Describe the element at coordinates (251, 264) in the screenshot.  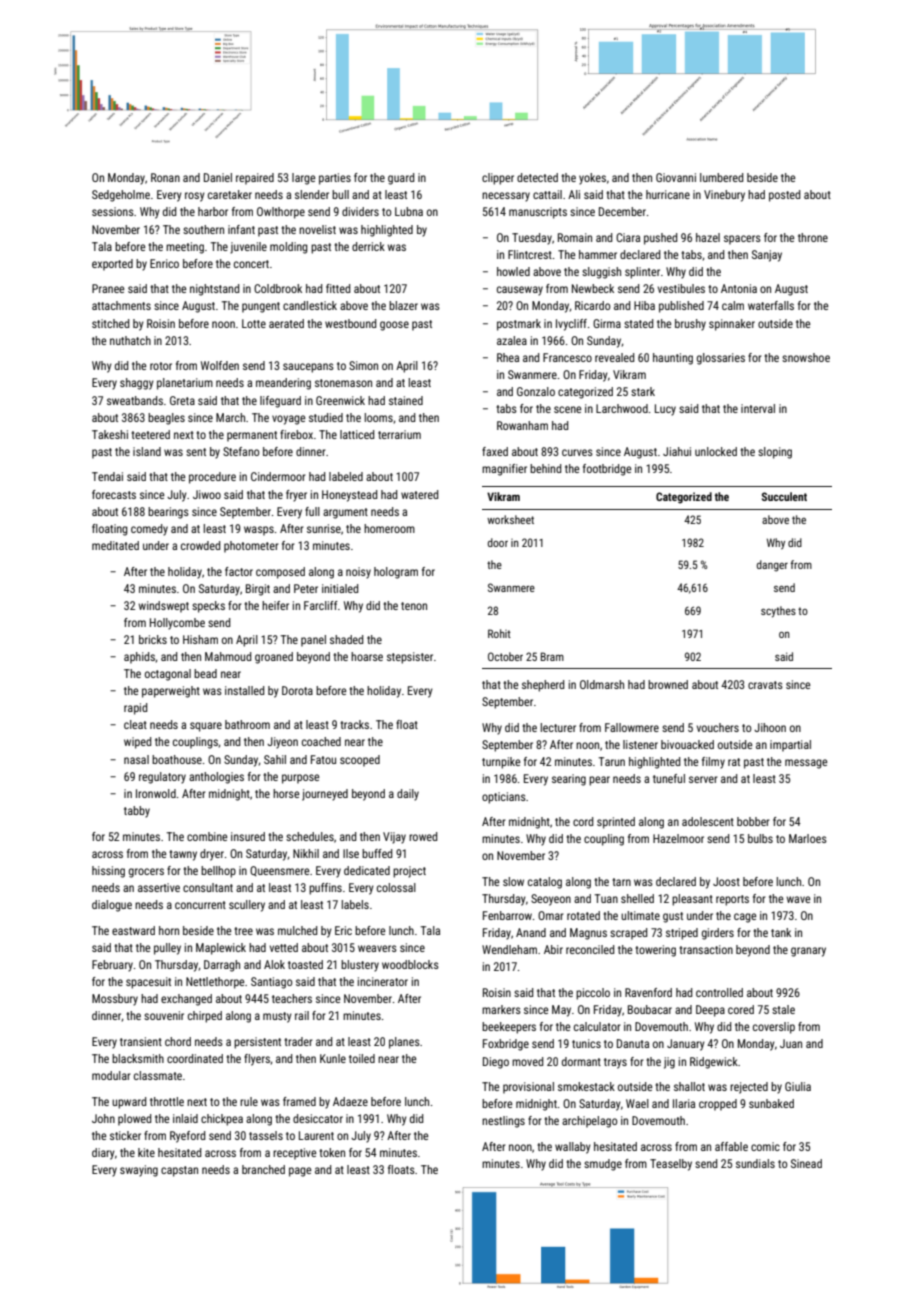
I see `concert` at that location.
